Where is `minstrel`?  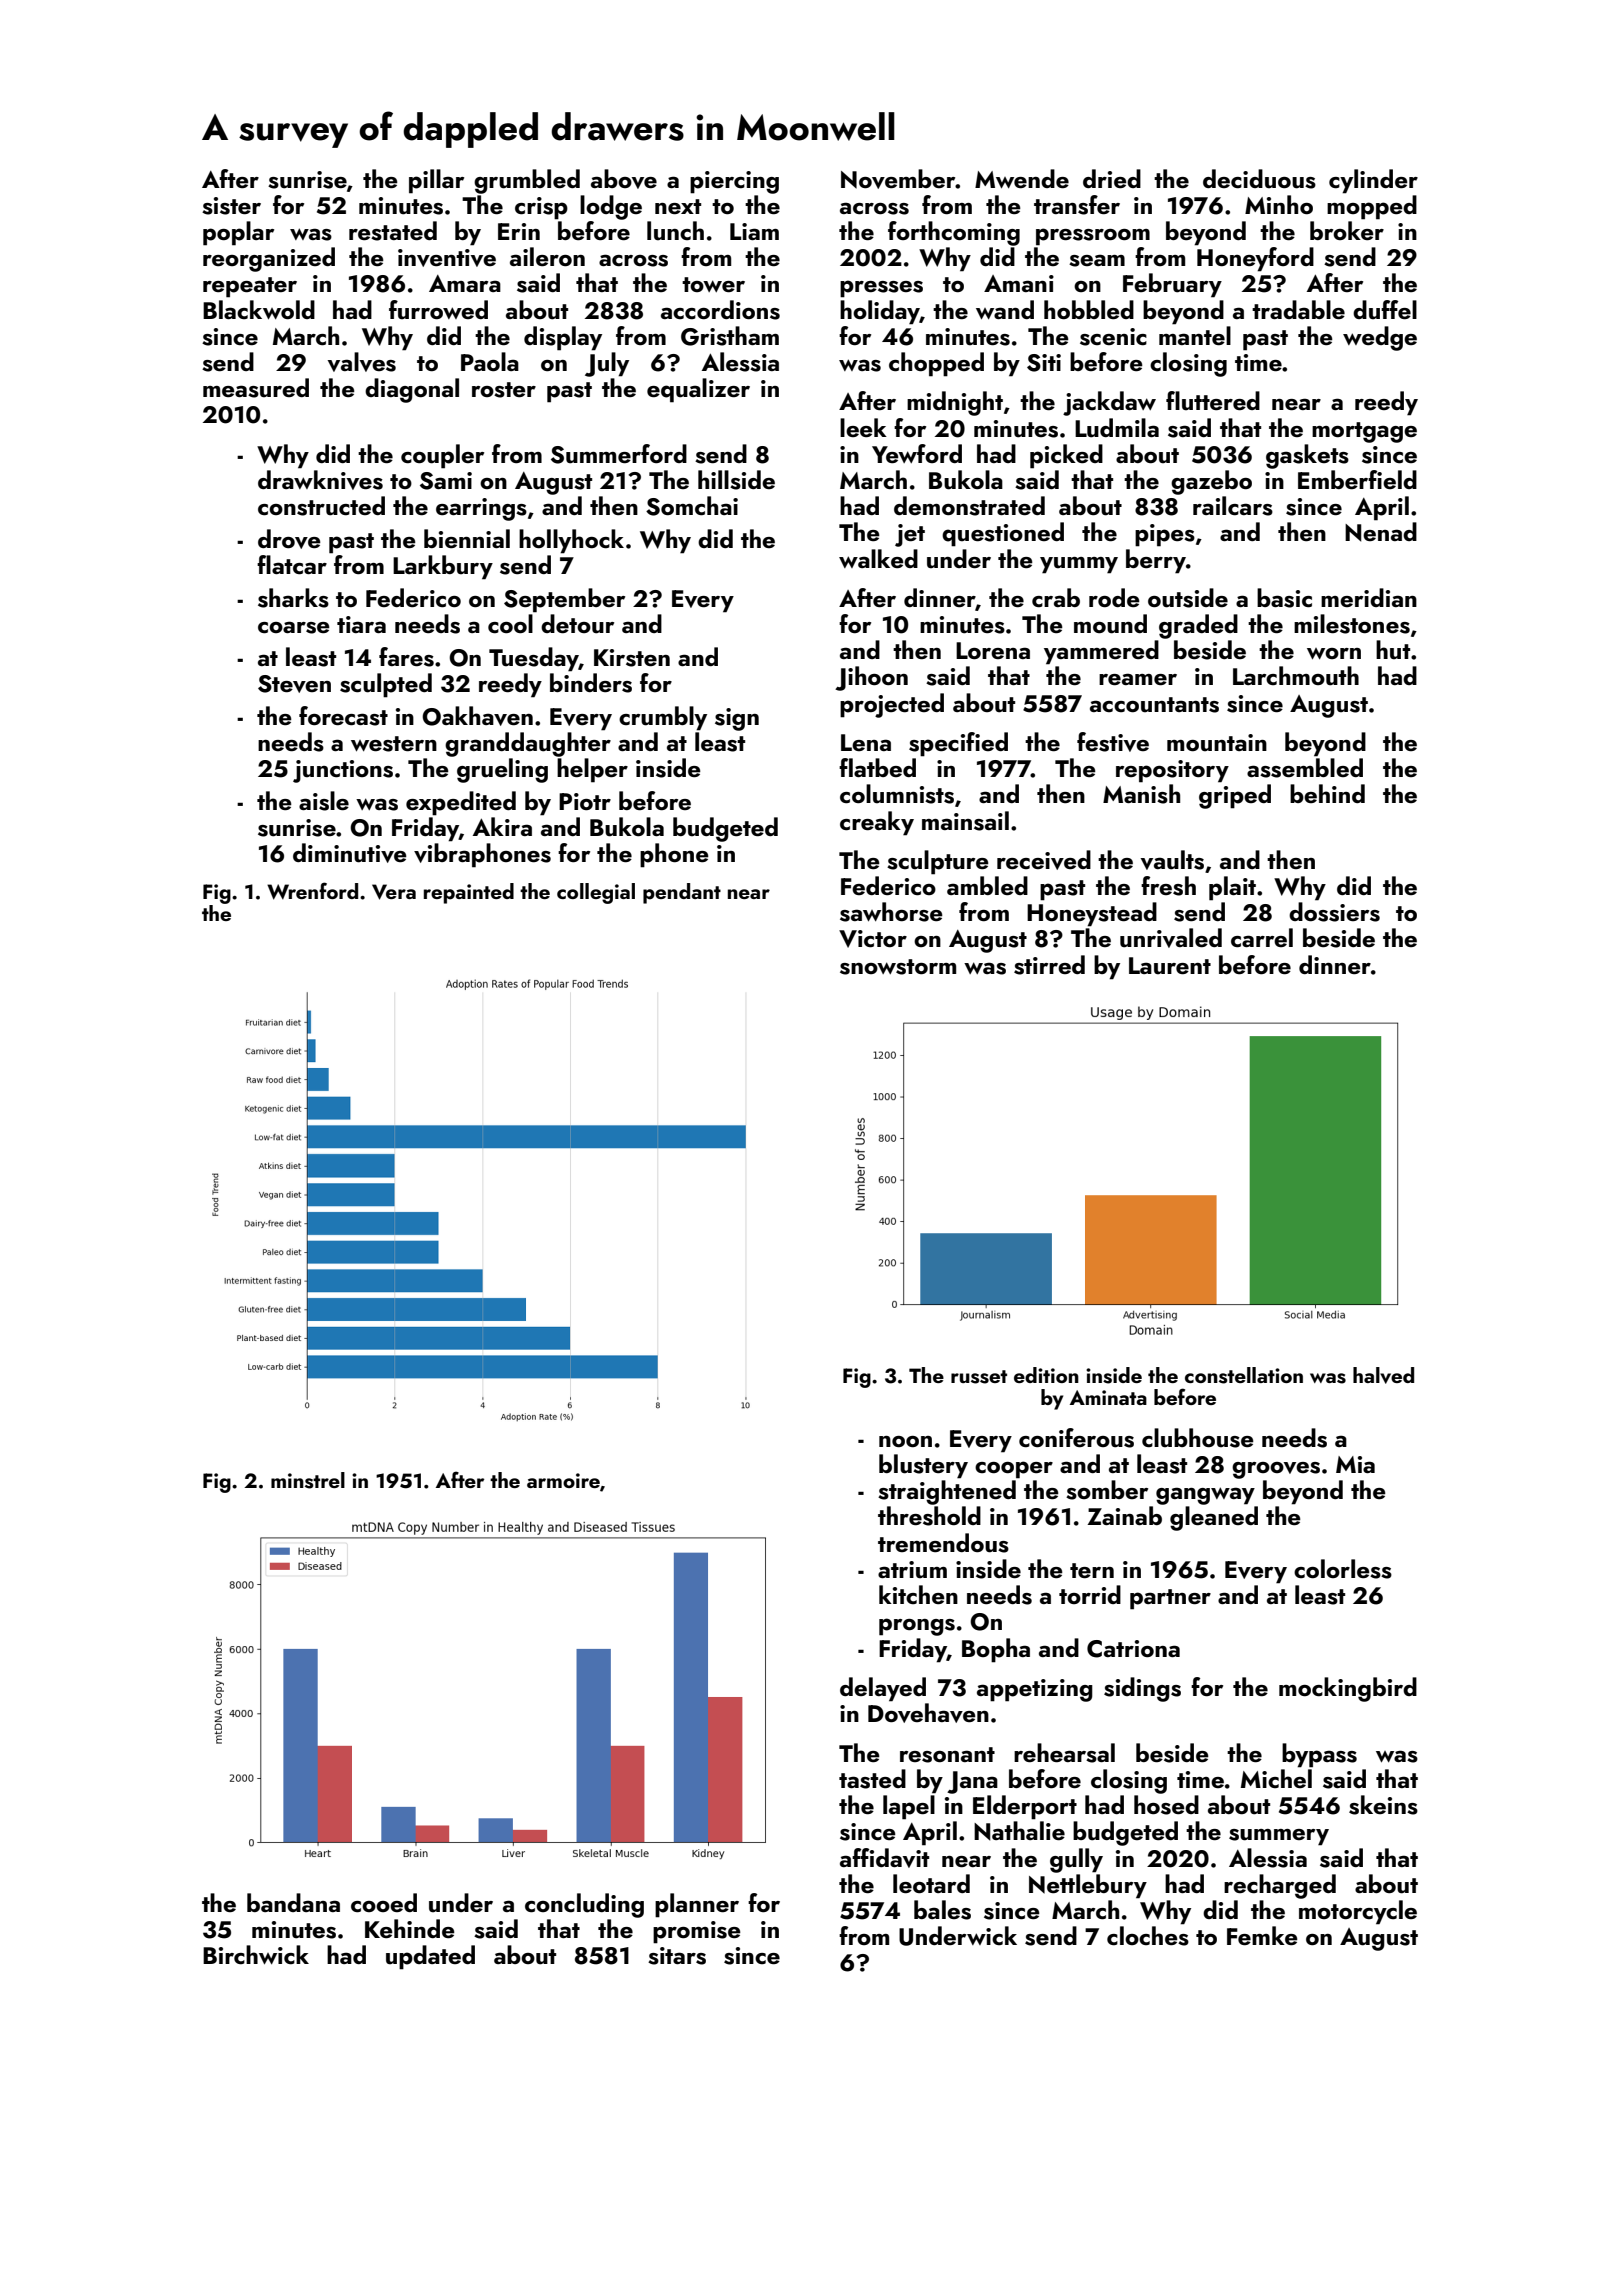 minstrel is located at coordinates (308, 1480).
